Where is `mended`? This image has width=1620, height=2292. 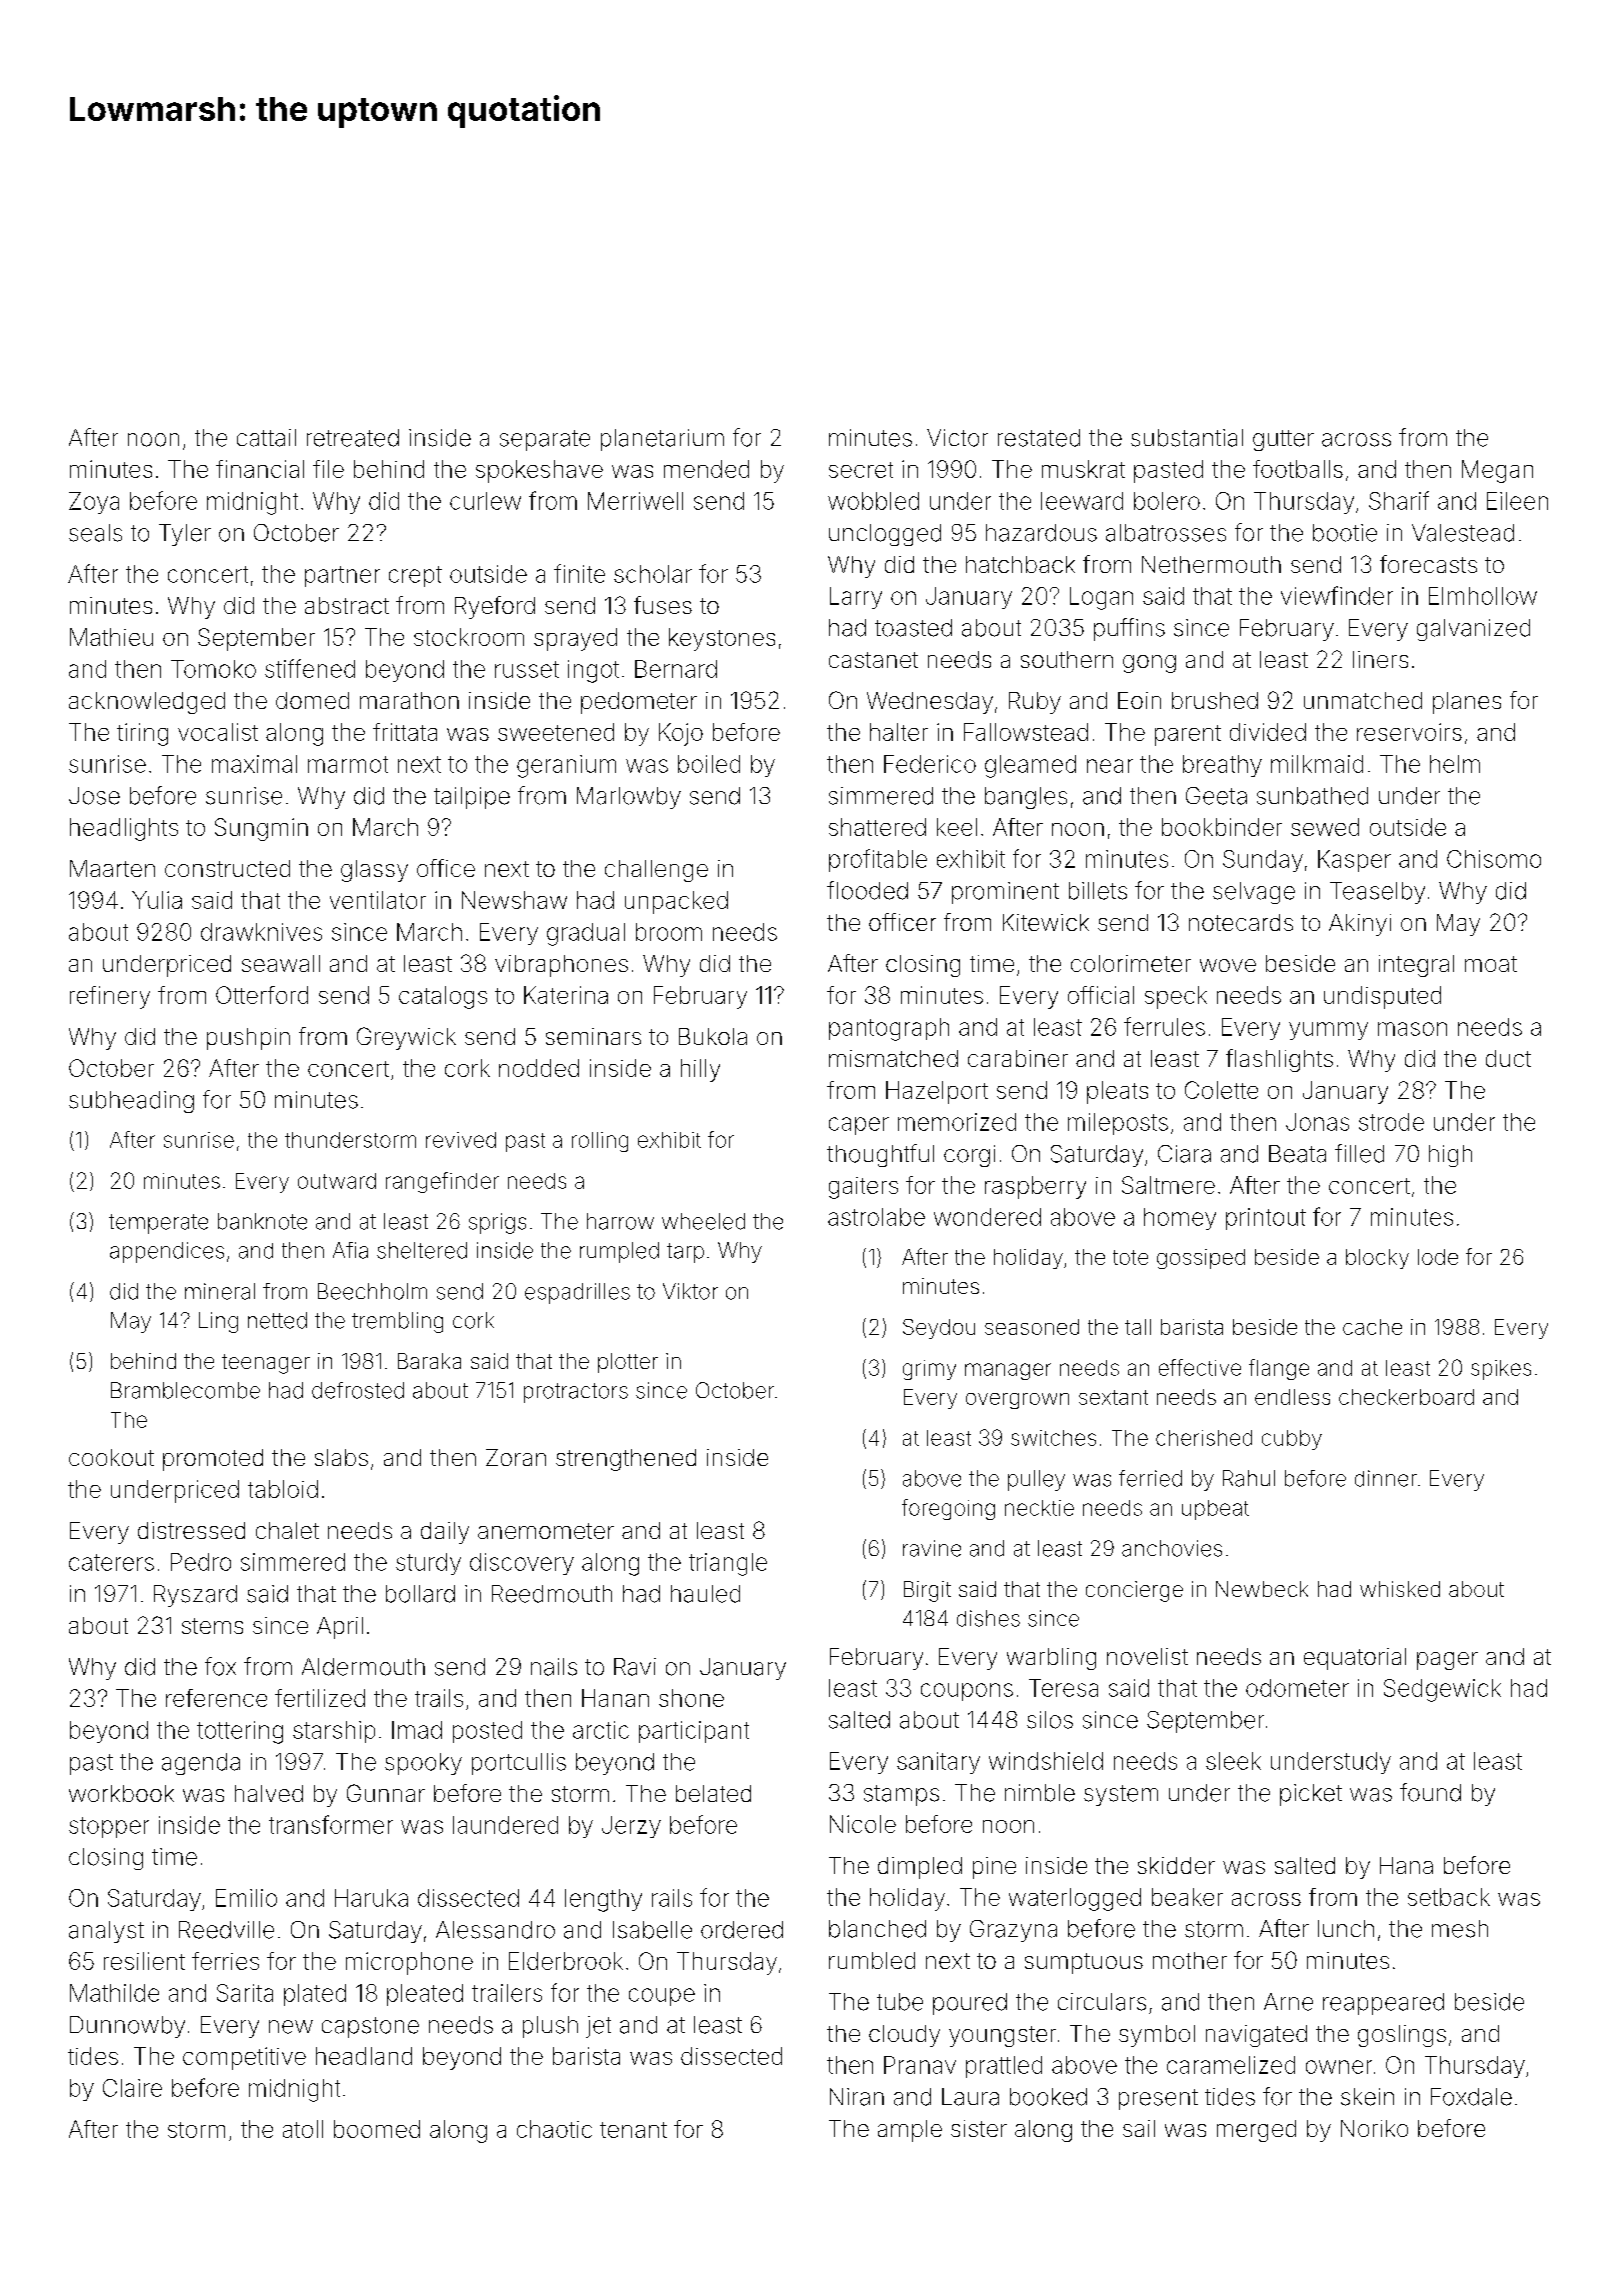 mended is located at coordinates (706, 469).
